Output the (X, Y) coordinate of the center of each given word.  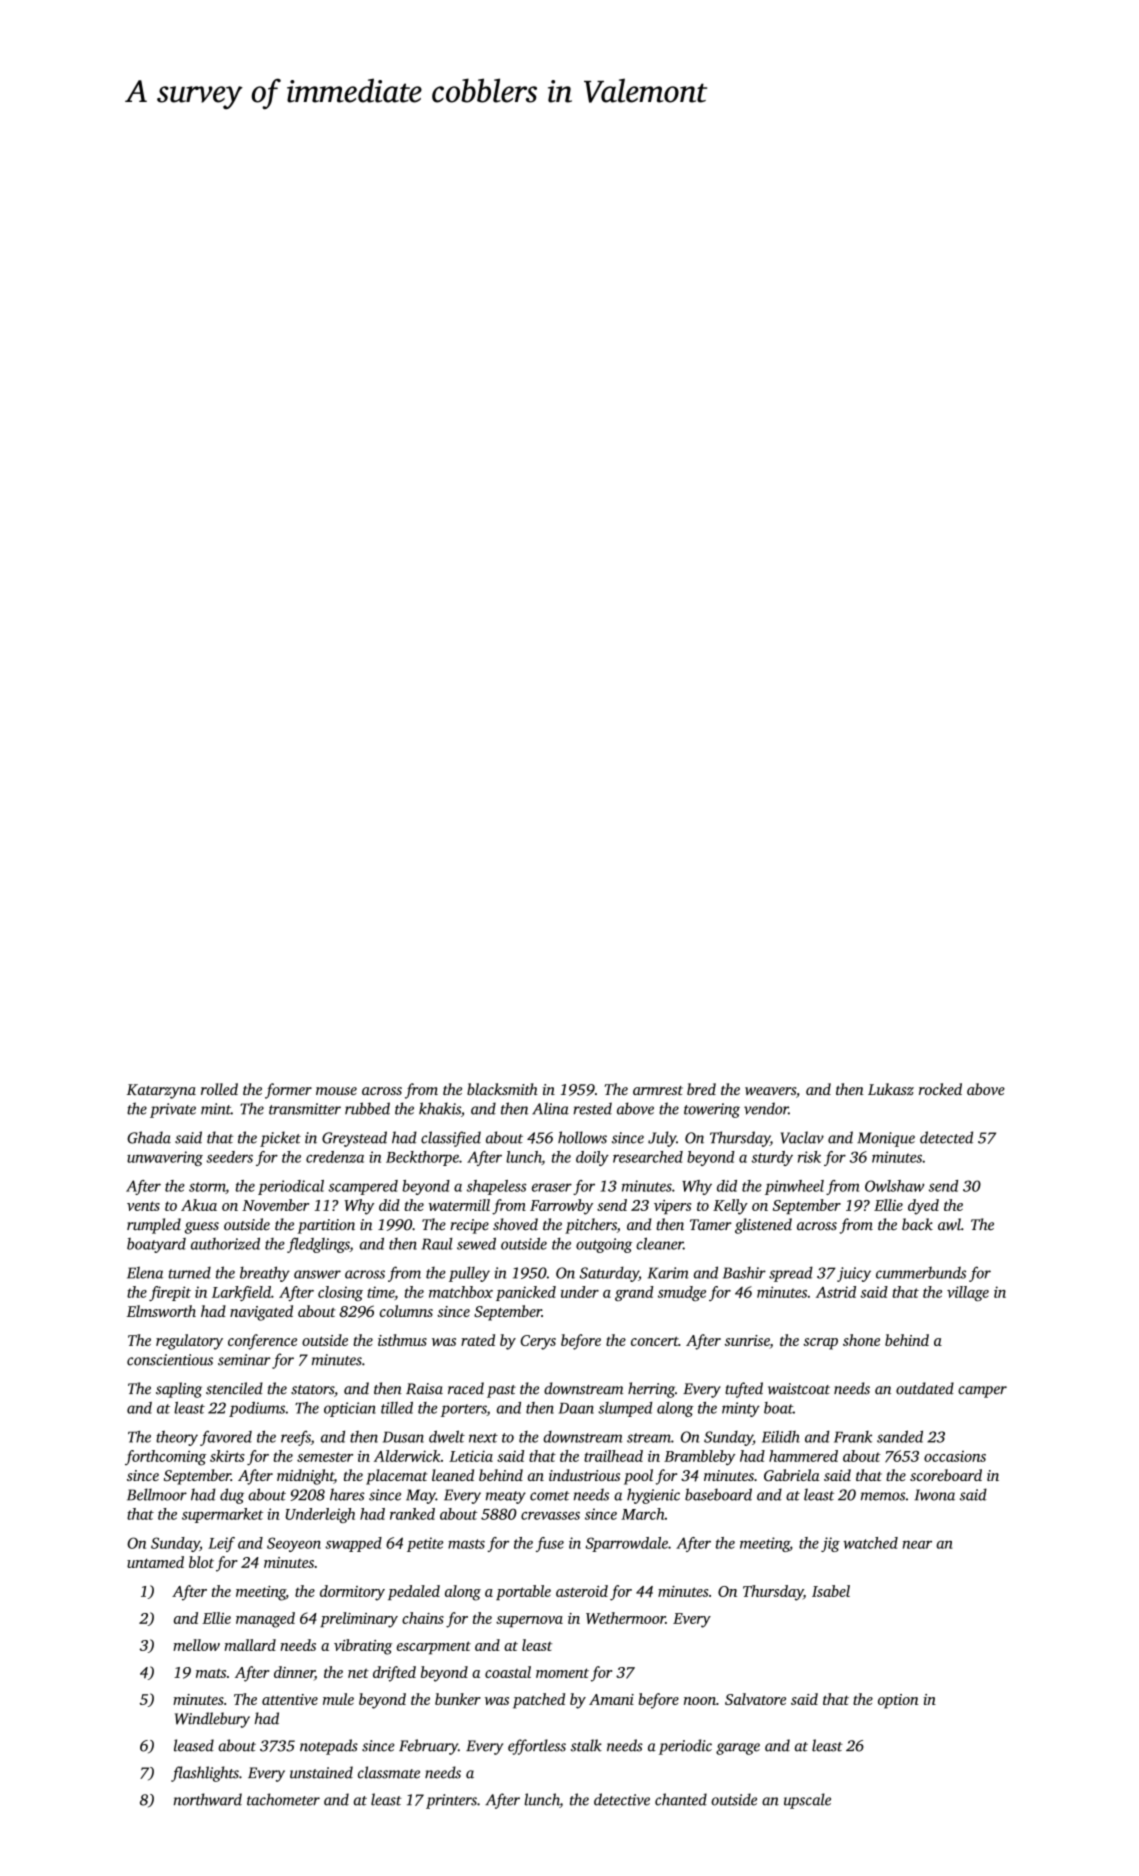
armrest (658, 1090)
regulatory (189, 1342)
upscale (807, 1801)
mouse (336, 1091)
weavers (770, 1091)
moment (562, 1673)
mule (338, 1699)
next (483, 1438)
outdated (925, 1388)
